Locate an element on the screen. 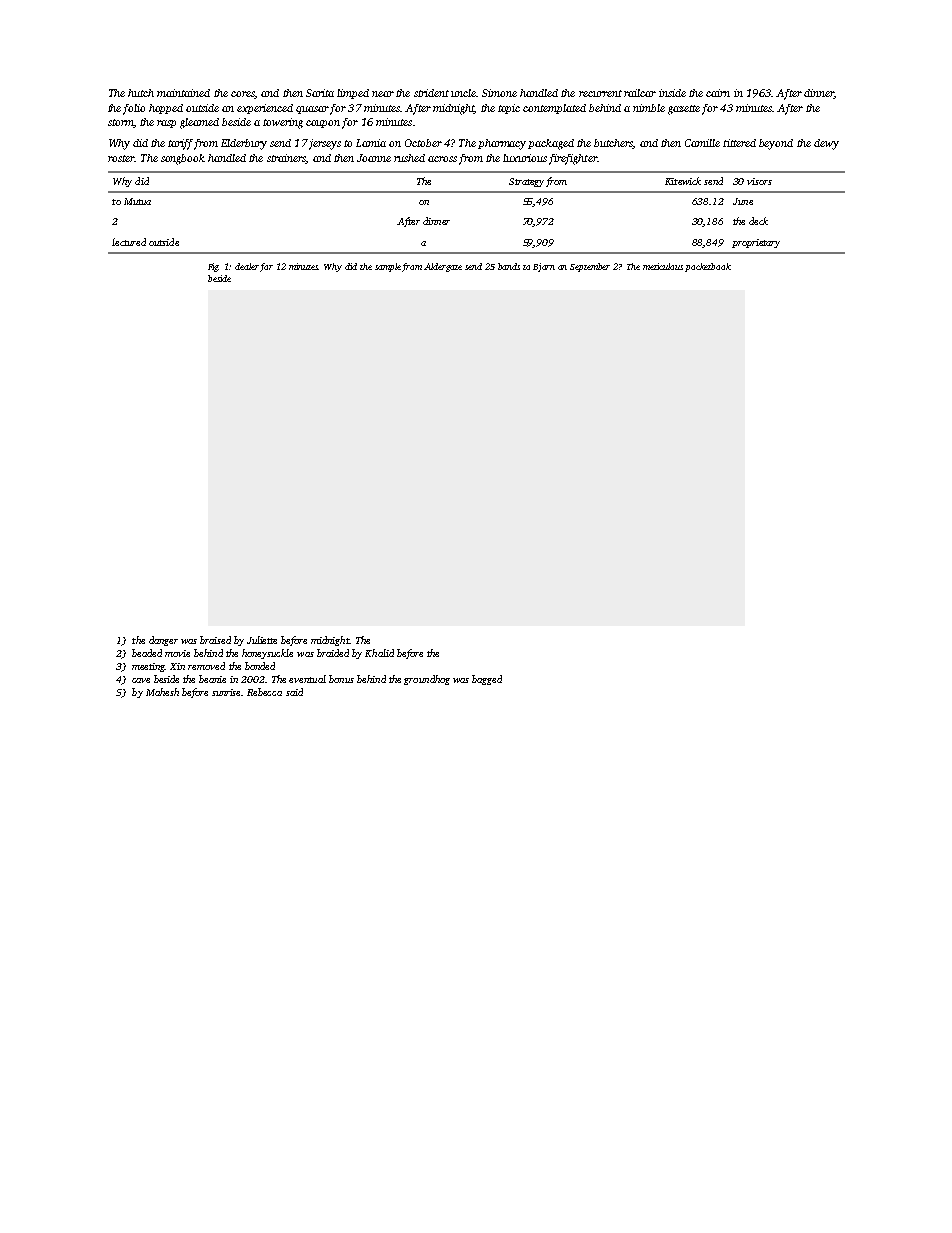 This screenshot has height=1233, width=952. bagged is located at coordinates (487, 680).
